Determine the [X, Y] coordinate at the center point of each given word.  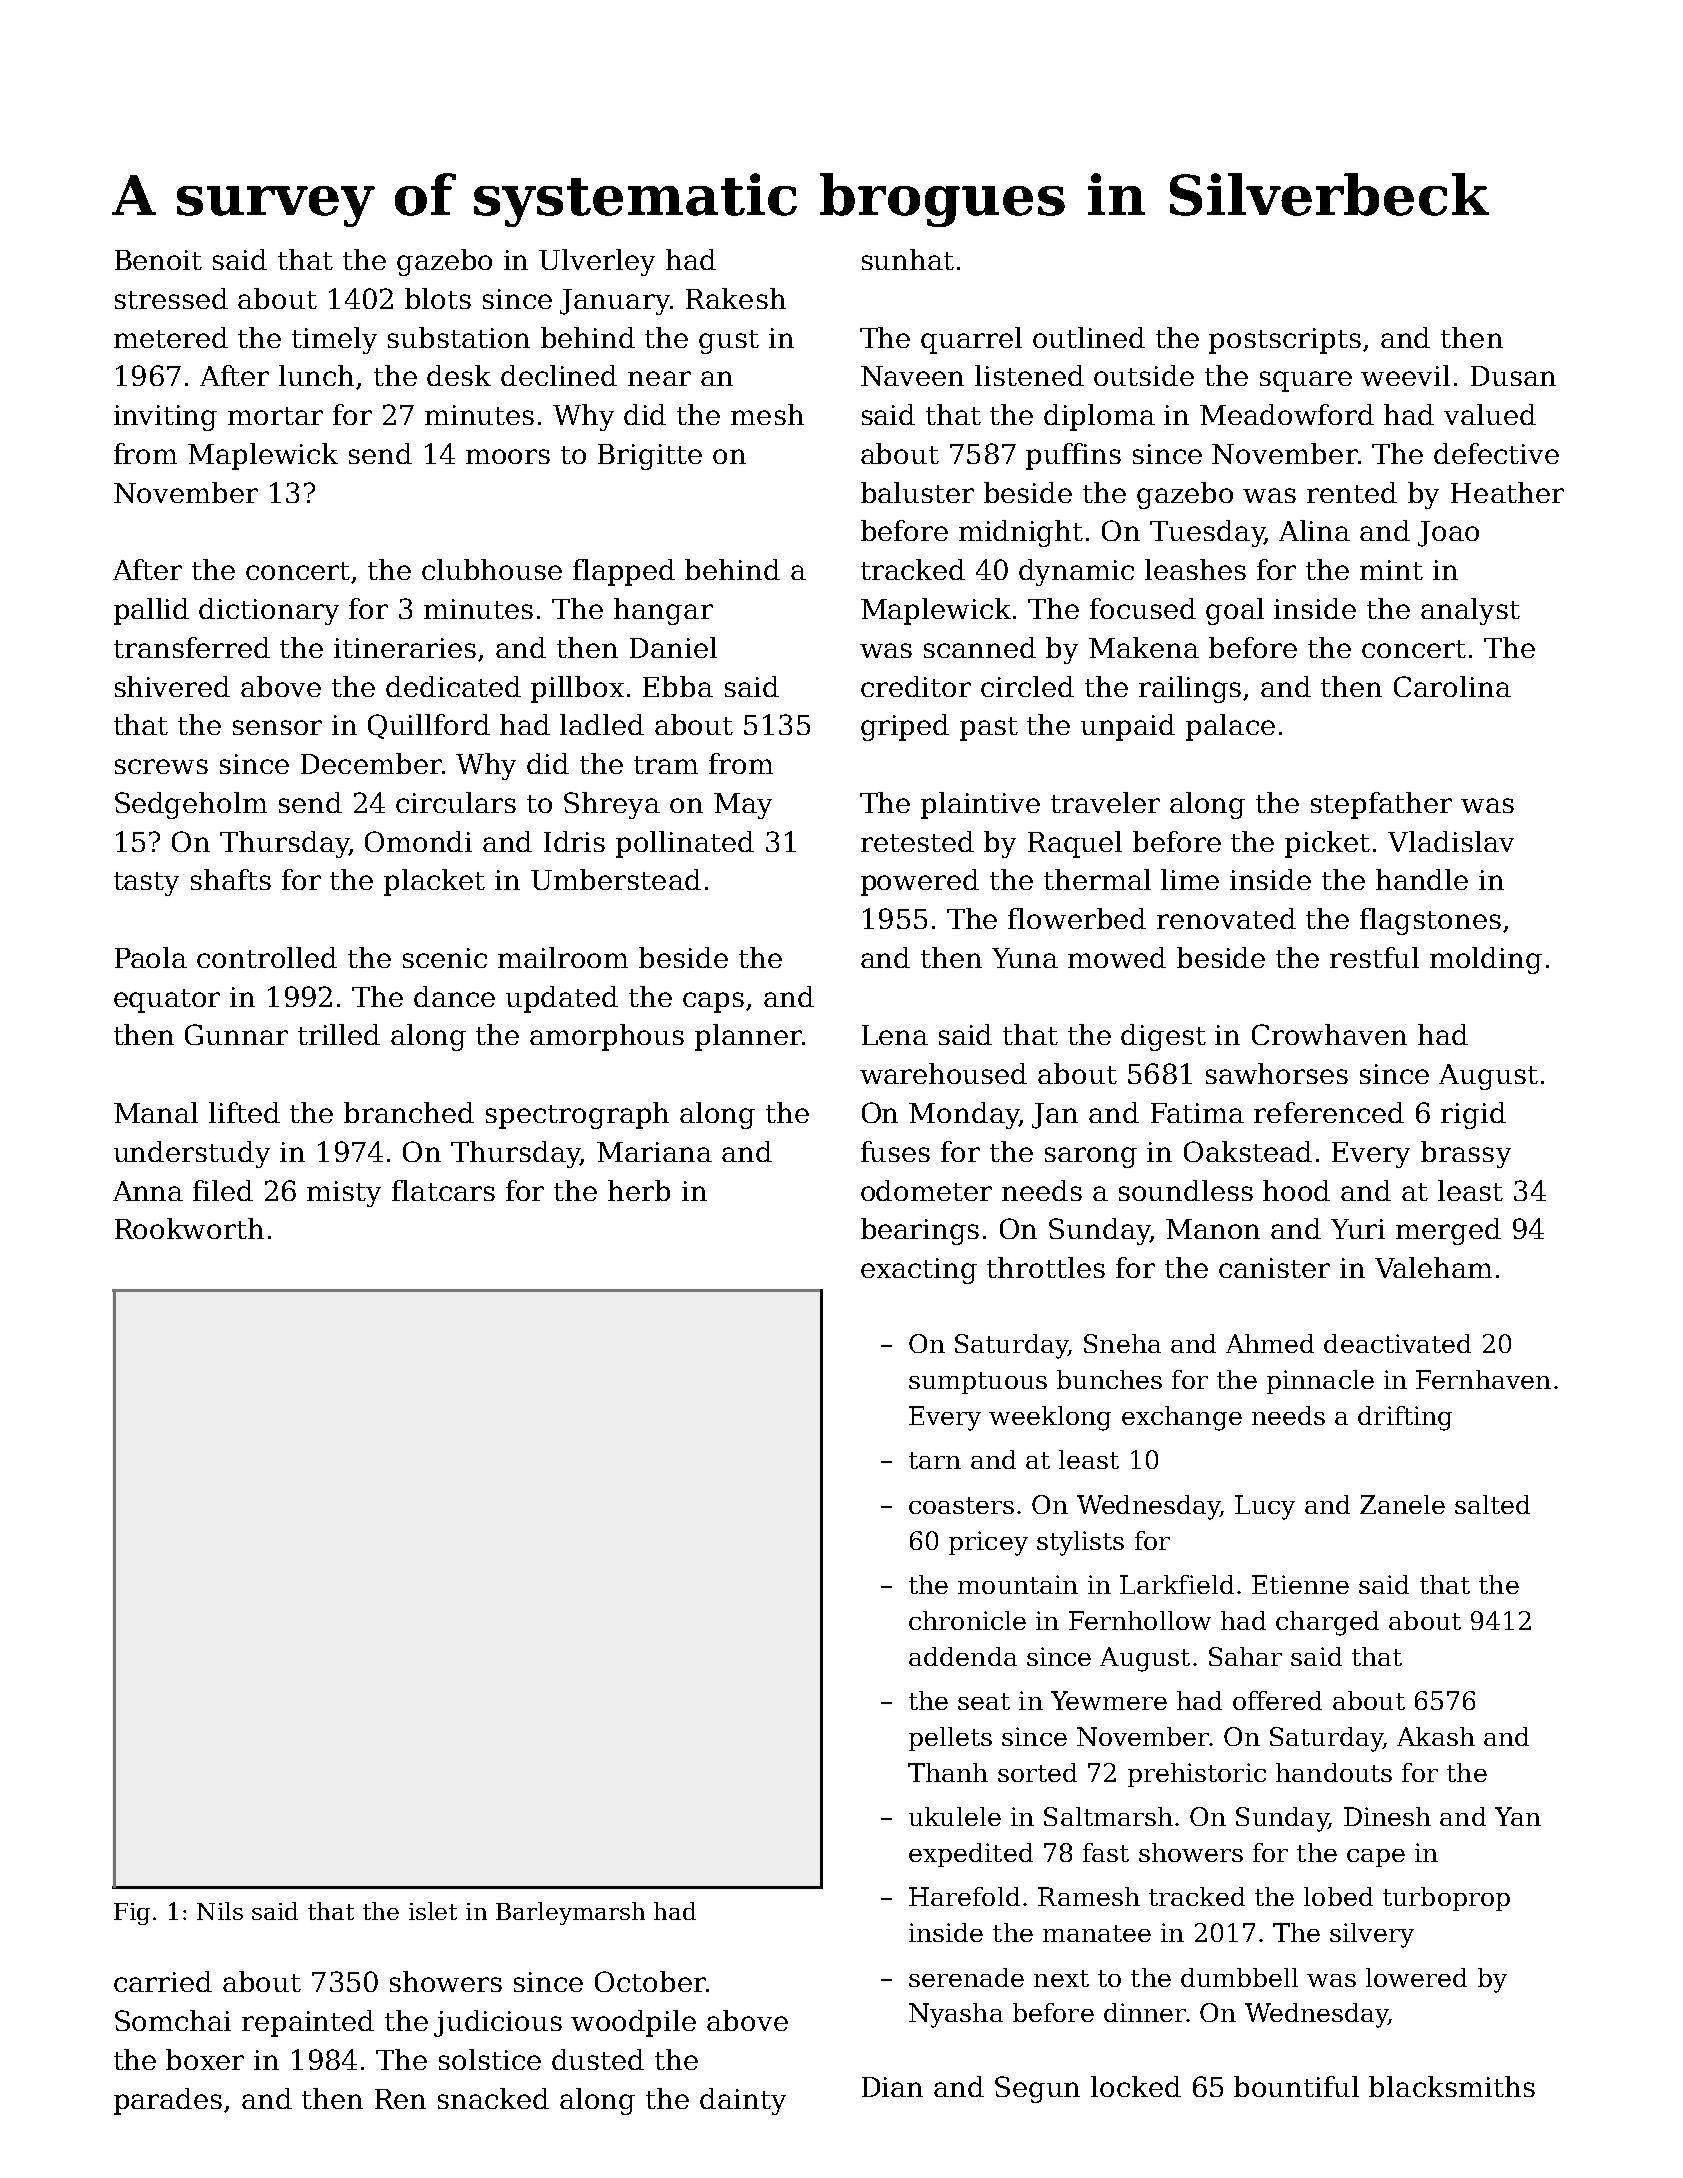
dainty [743, 2101]
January [615, 302]
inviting [165, 418]
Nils [220, 1911]
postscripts [1285, 341]
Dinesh [1387, 1816]
